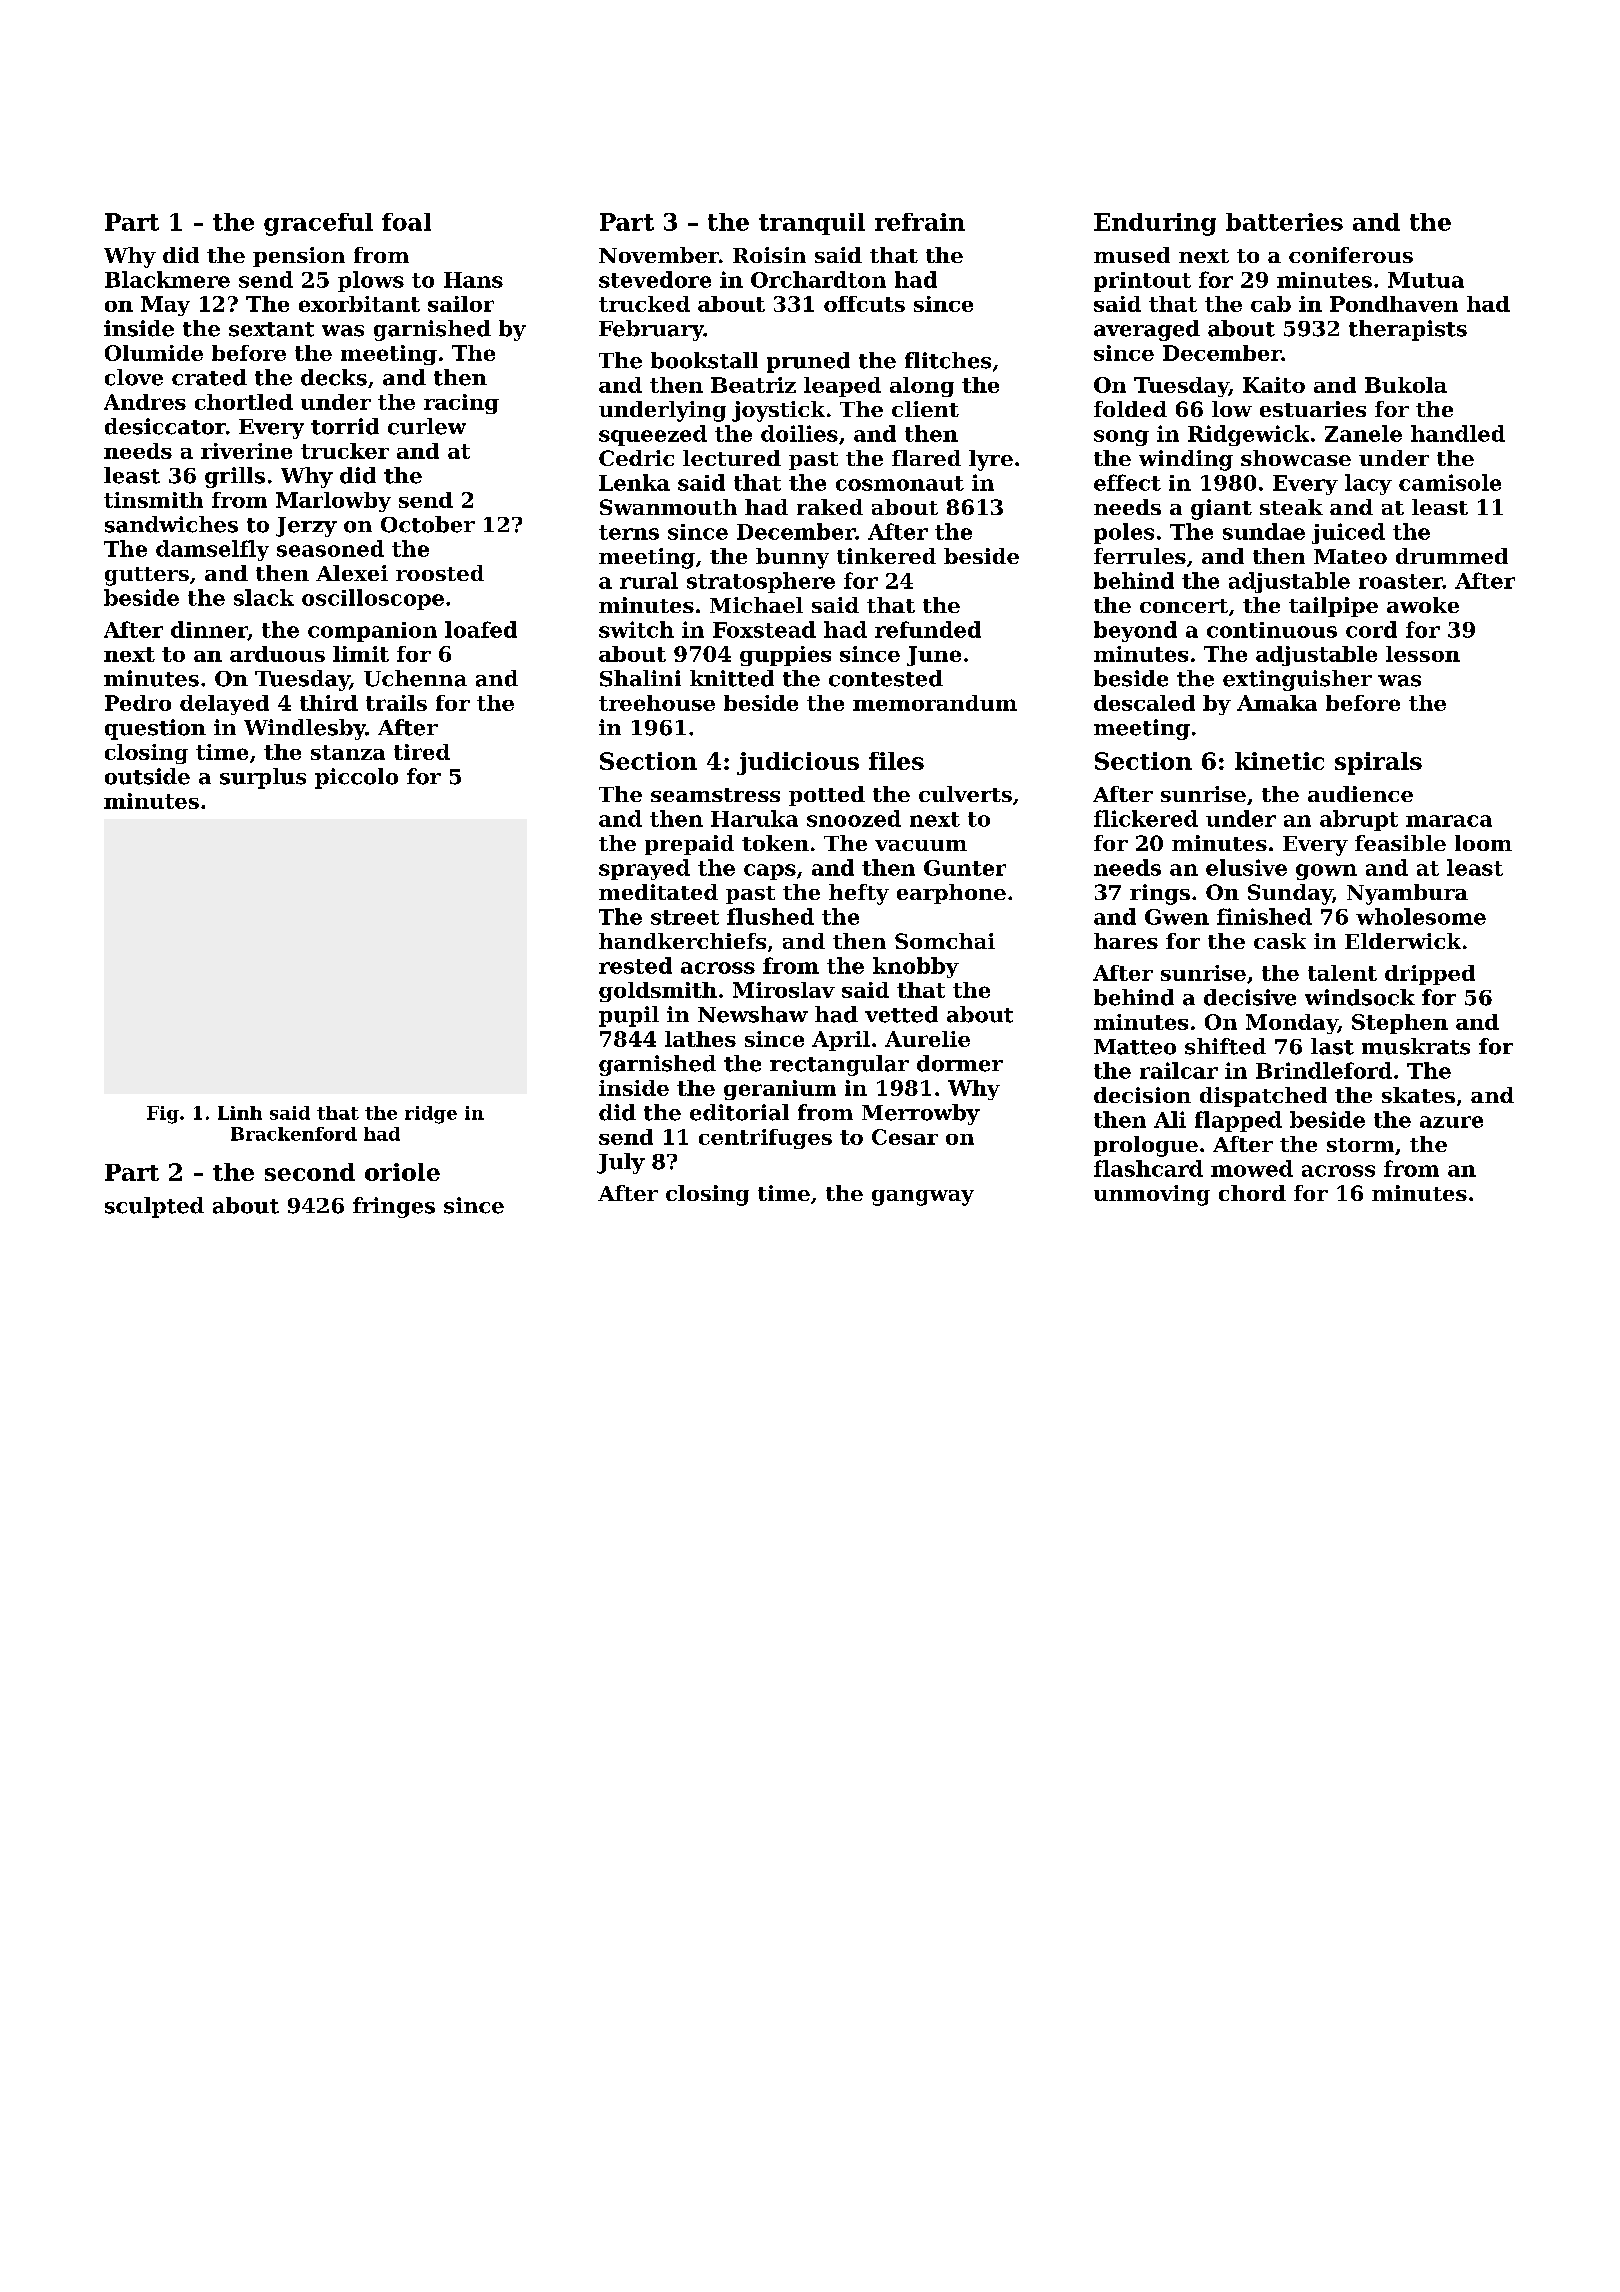  Describe the element at coordinates (1284, 222) in the image. I see `batteries` at that location.
